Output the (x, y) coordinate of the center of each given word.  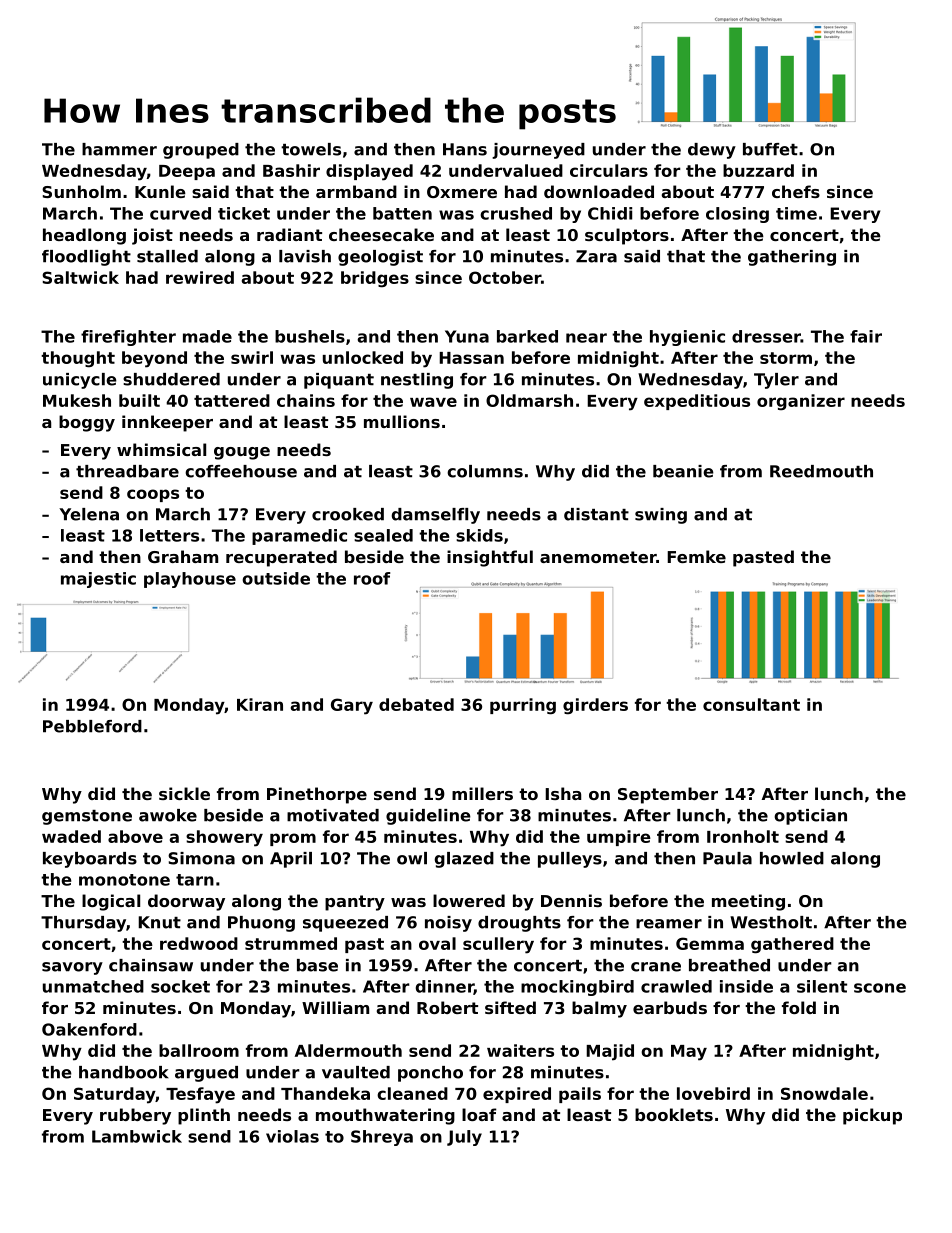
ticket (244, 213)
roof (372, 578)
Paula (727, 858)
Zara (596, 256)
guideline (428, 817)
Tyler (776, 381)
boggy (87, 423)
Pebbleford (92, 726)
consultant (751, 704)
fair (866, 336)
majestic (98, 580)
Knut (159, 922)
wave (433, 402)
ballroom (199, 1050)
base (317, 965)
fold (799, 1007)
